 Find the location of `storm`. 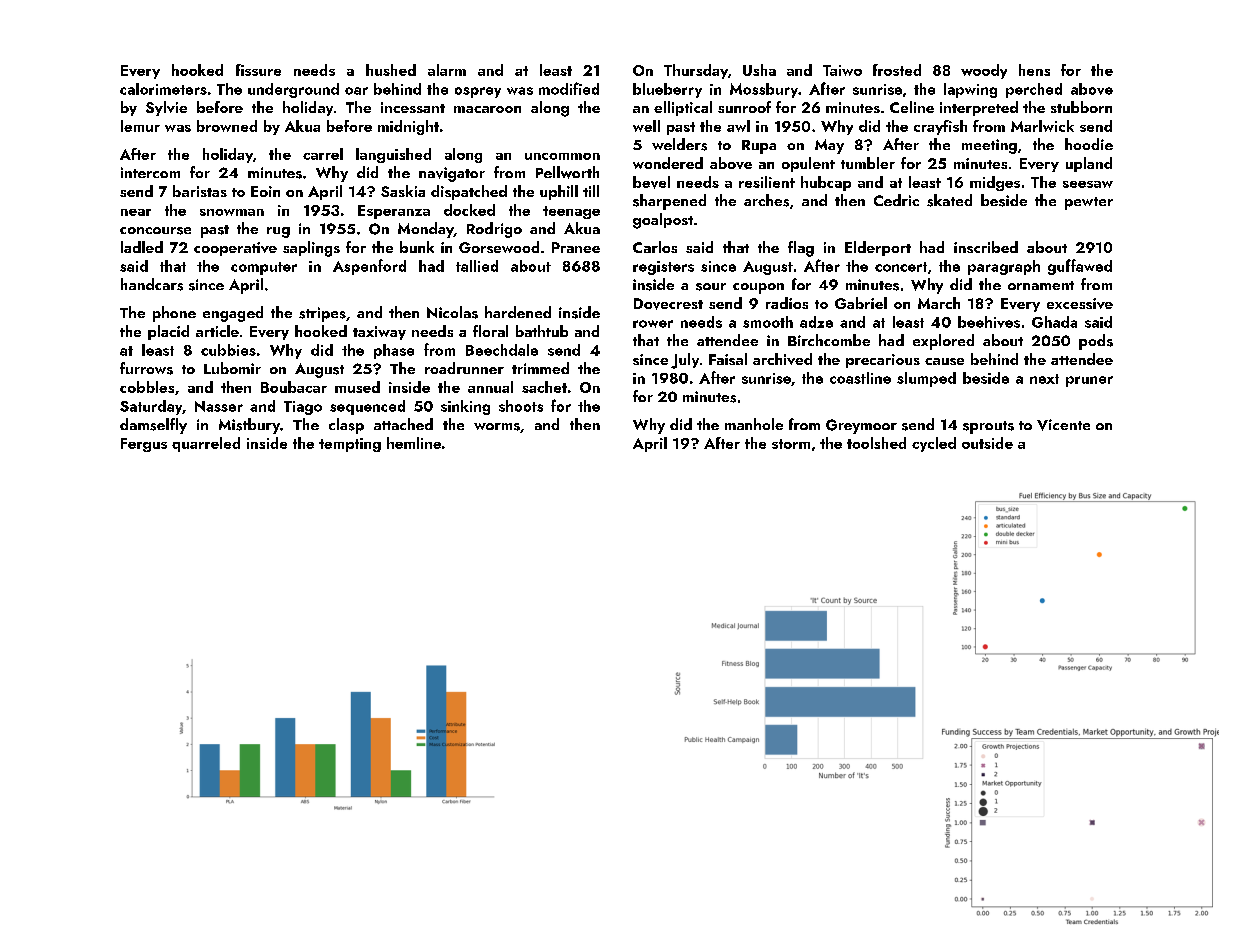

storm is located at coordinates (791, 444).
